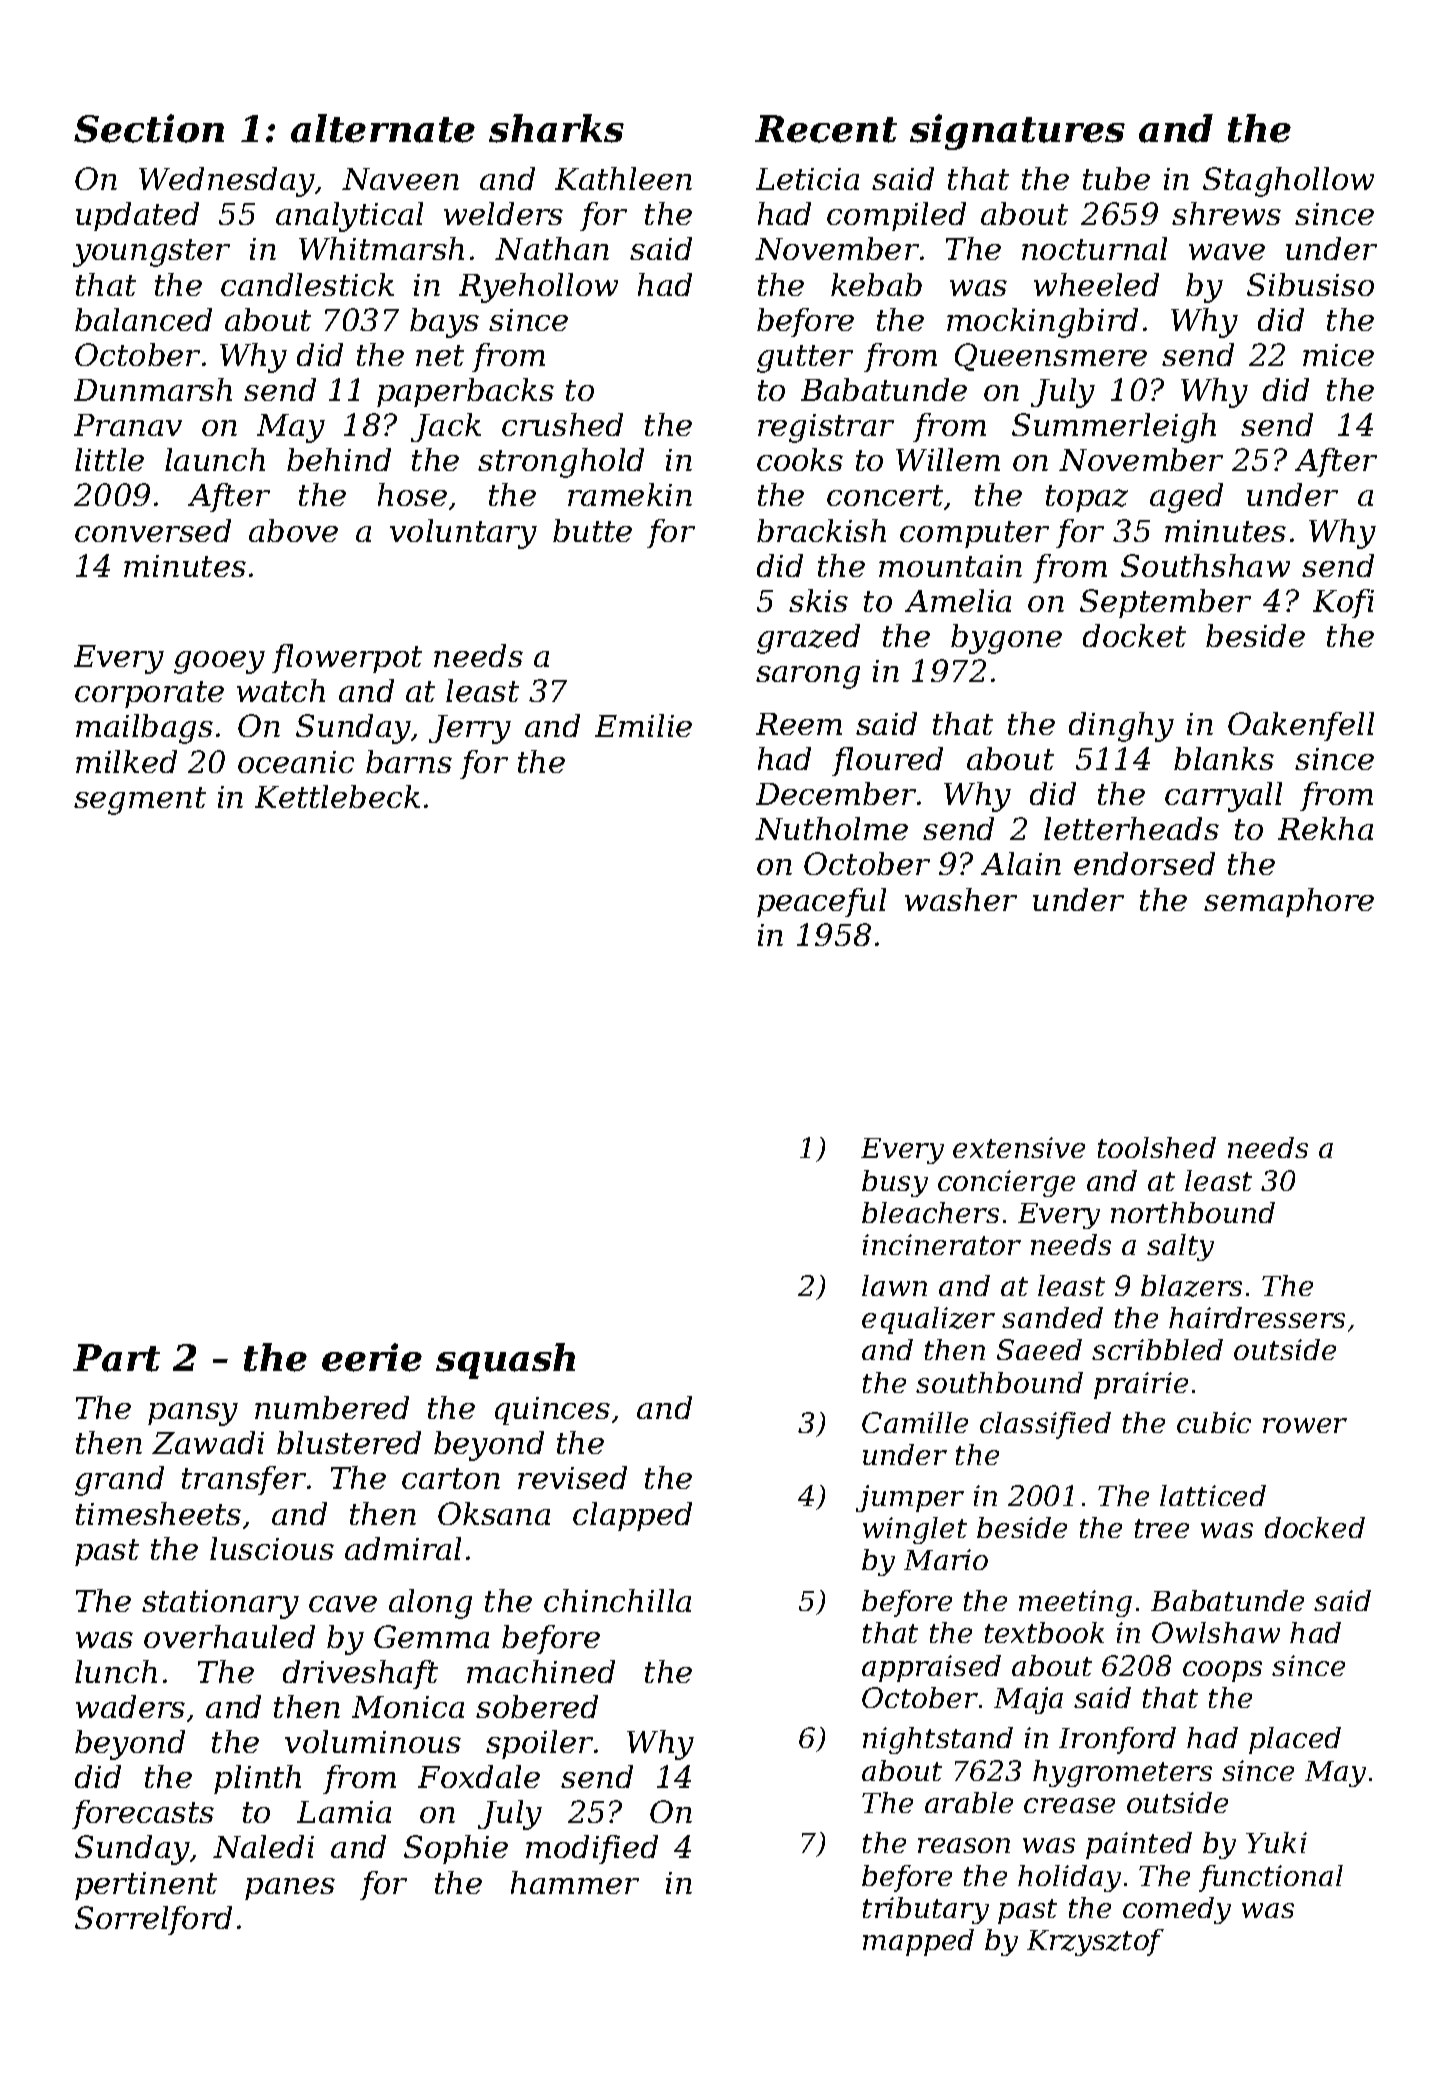 Image resolution: width=1450 pixels, height=2100 pixels. I want to click on segment, so click(140, 801).
